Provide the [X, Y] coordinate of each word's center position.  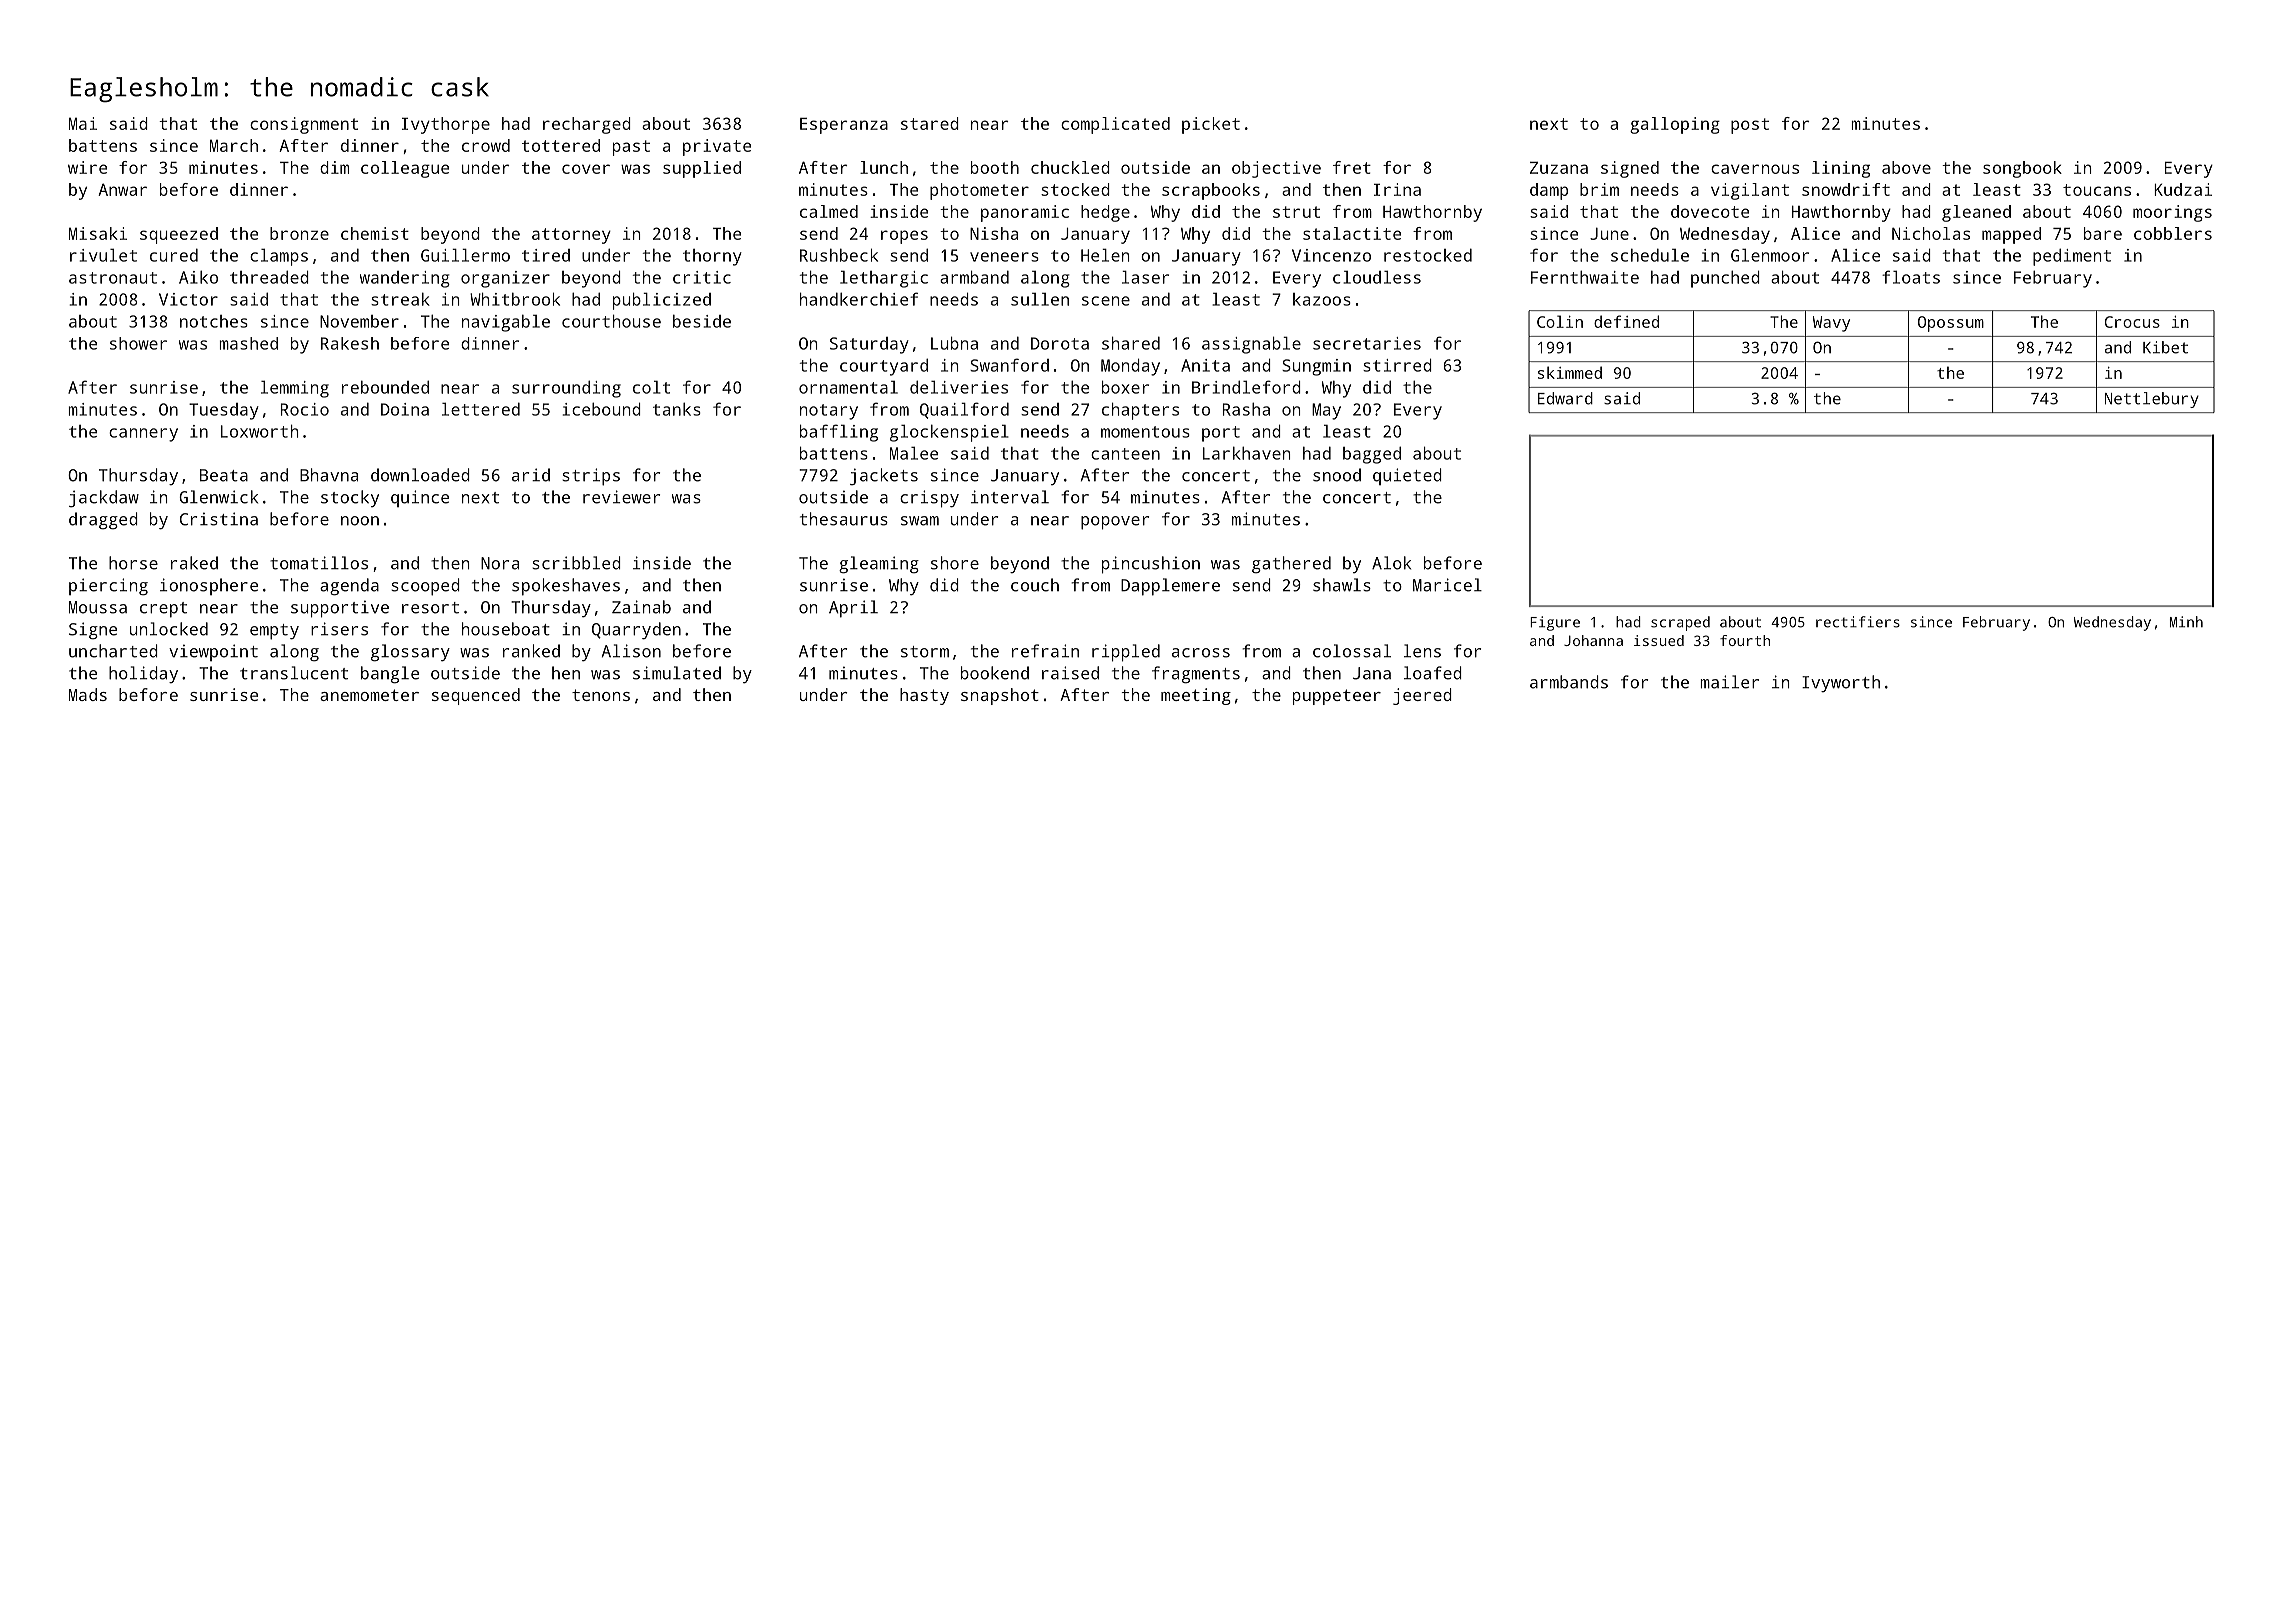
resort [430, 608]
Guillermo [465, 255]
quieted [1407, 476]
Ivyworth [1841, 683]
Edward [1565, 398]
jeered [1422, 696]
